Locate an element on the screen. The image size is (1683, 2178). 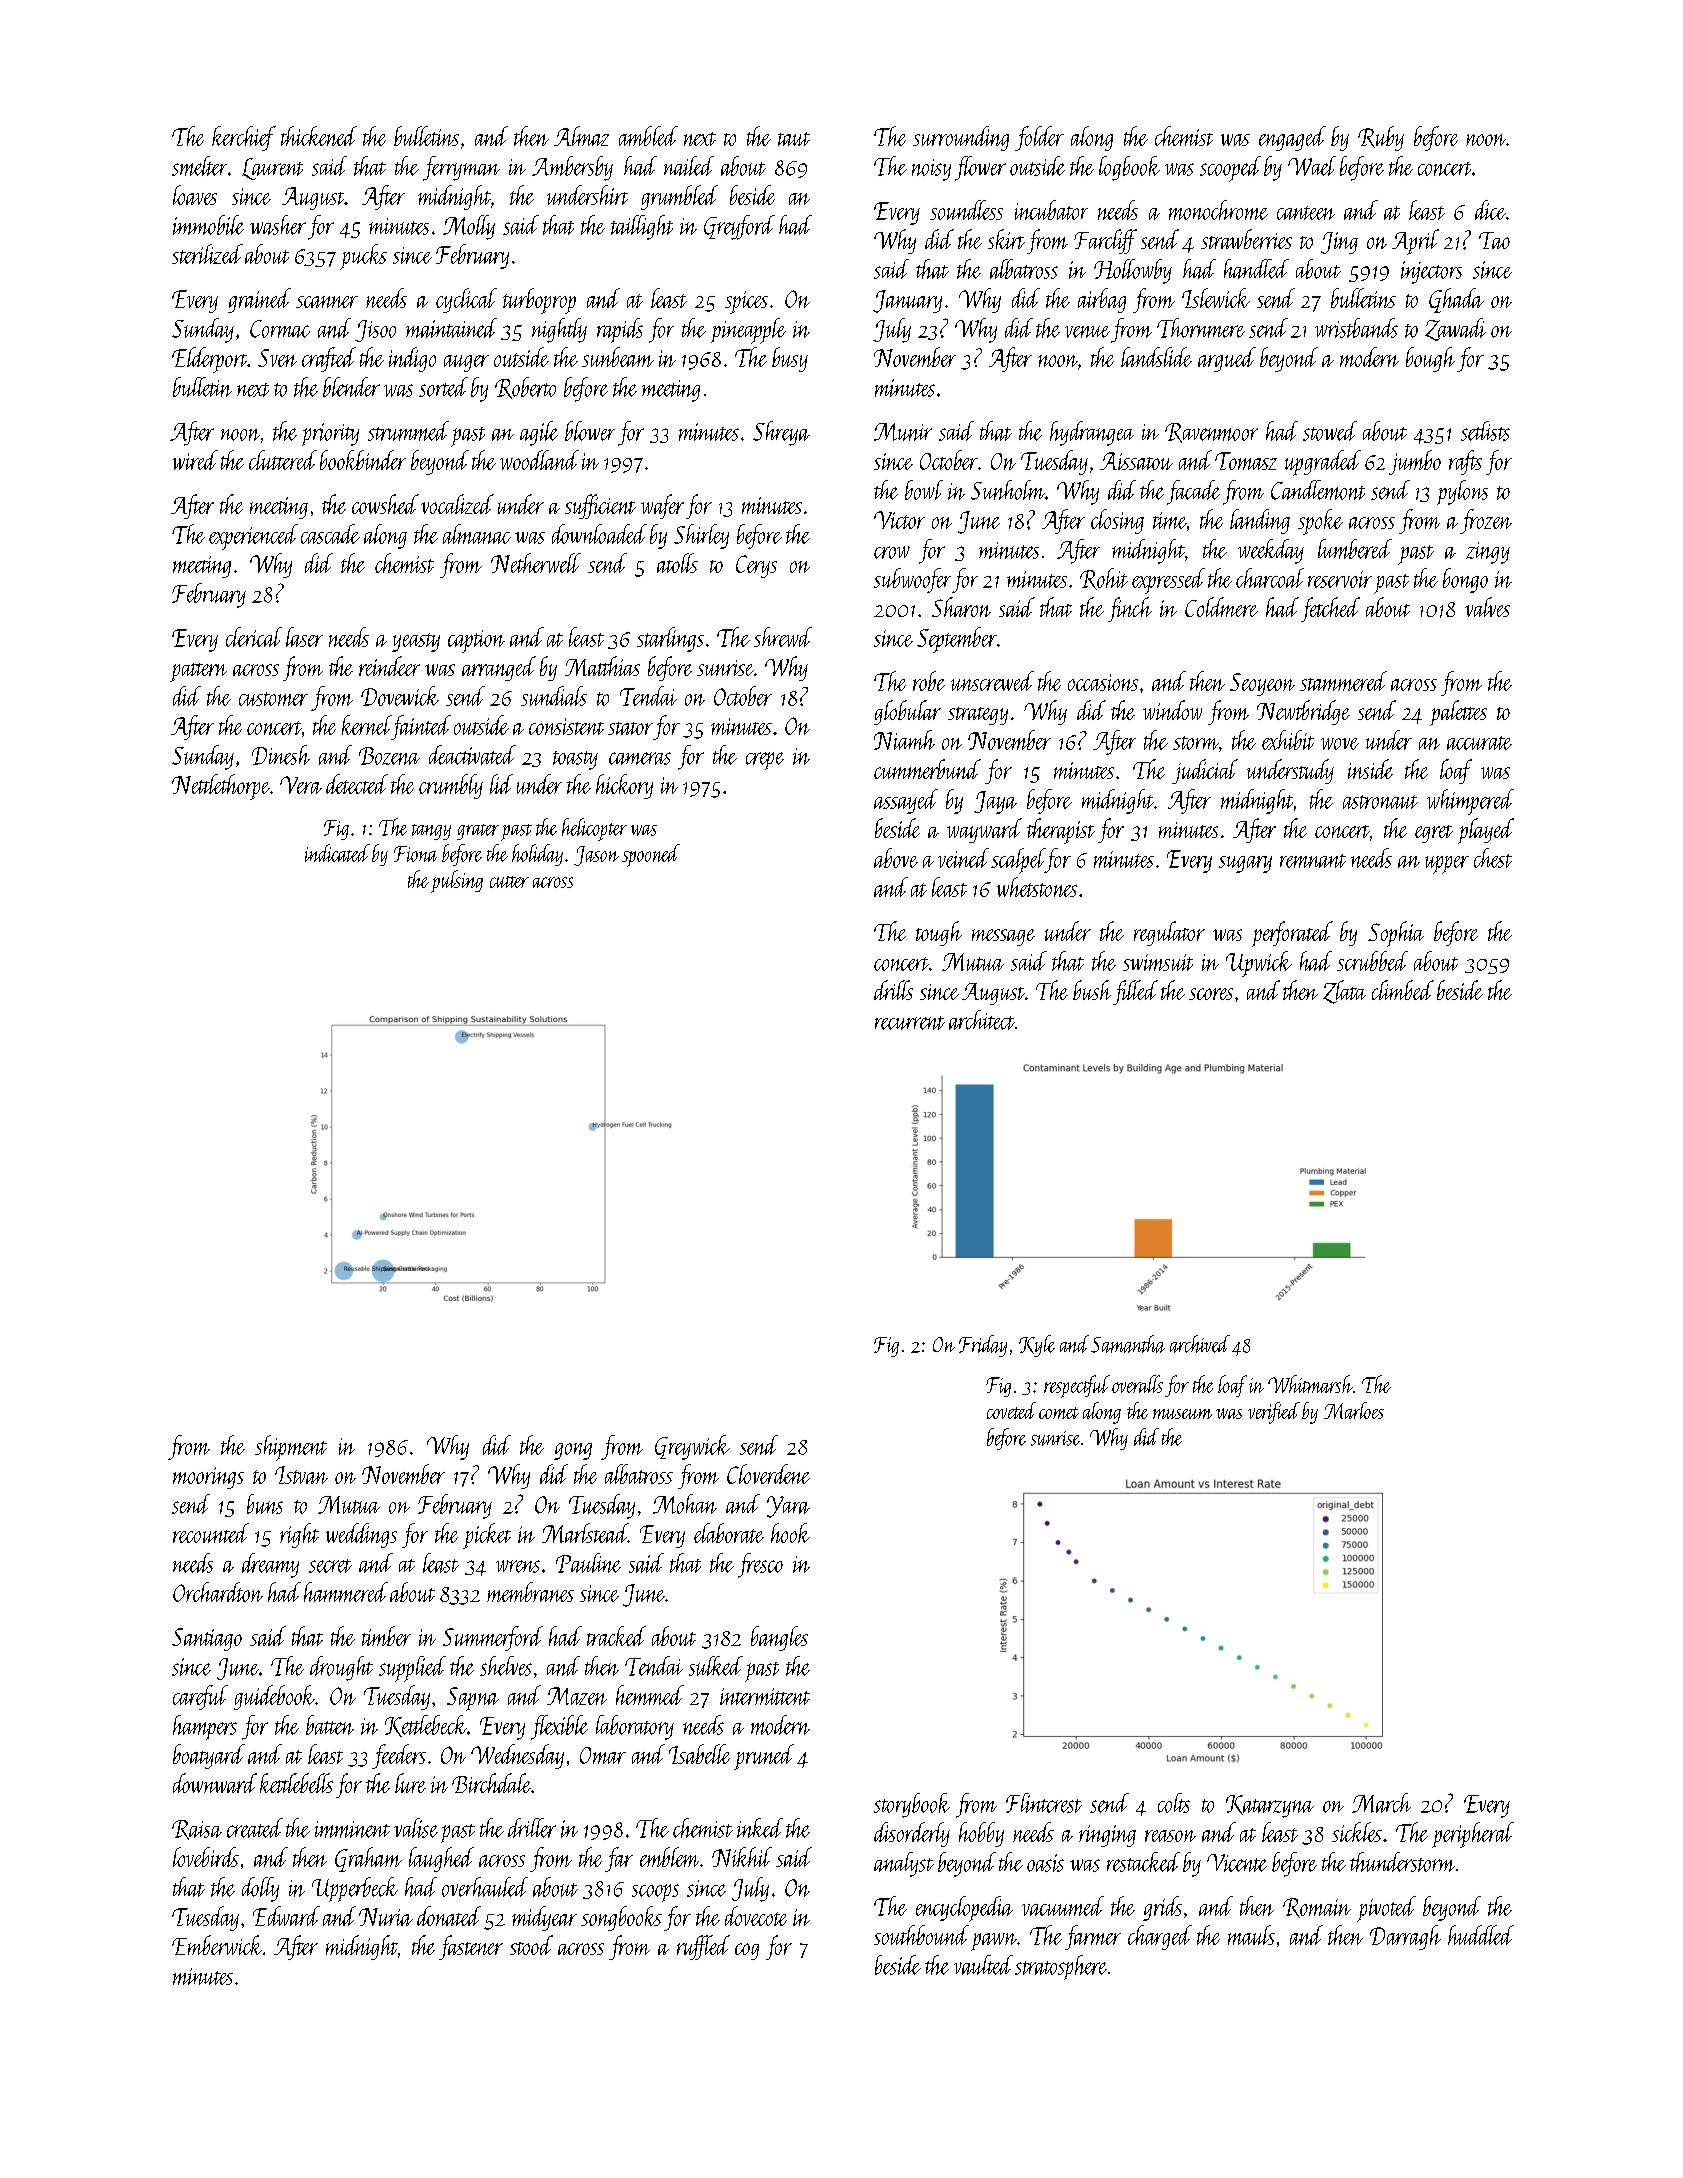
blender is located at coordinates (351, 387).
